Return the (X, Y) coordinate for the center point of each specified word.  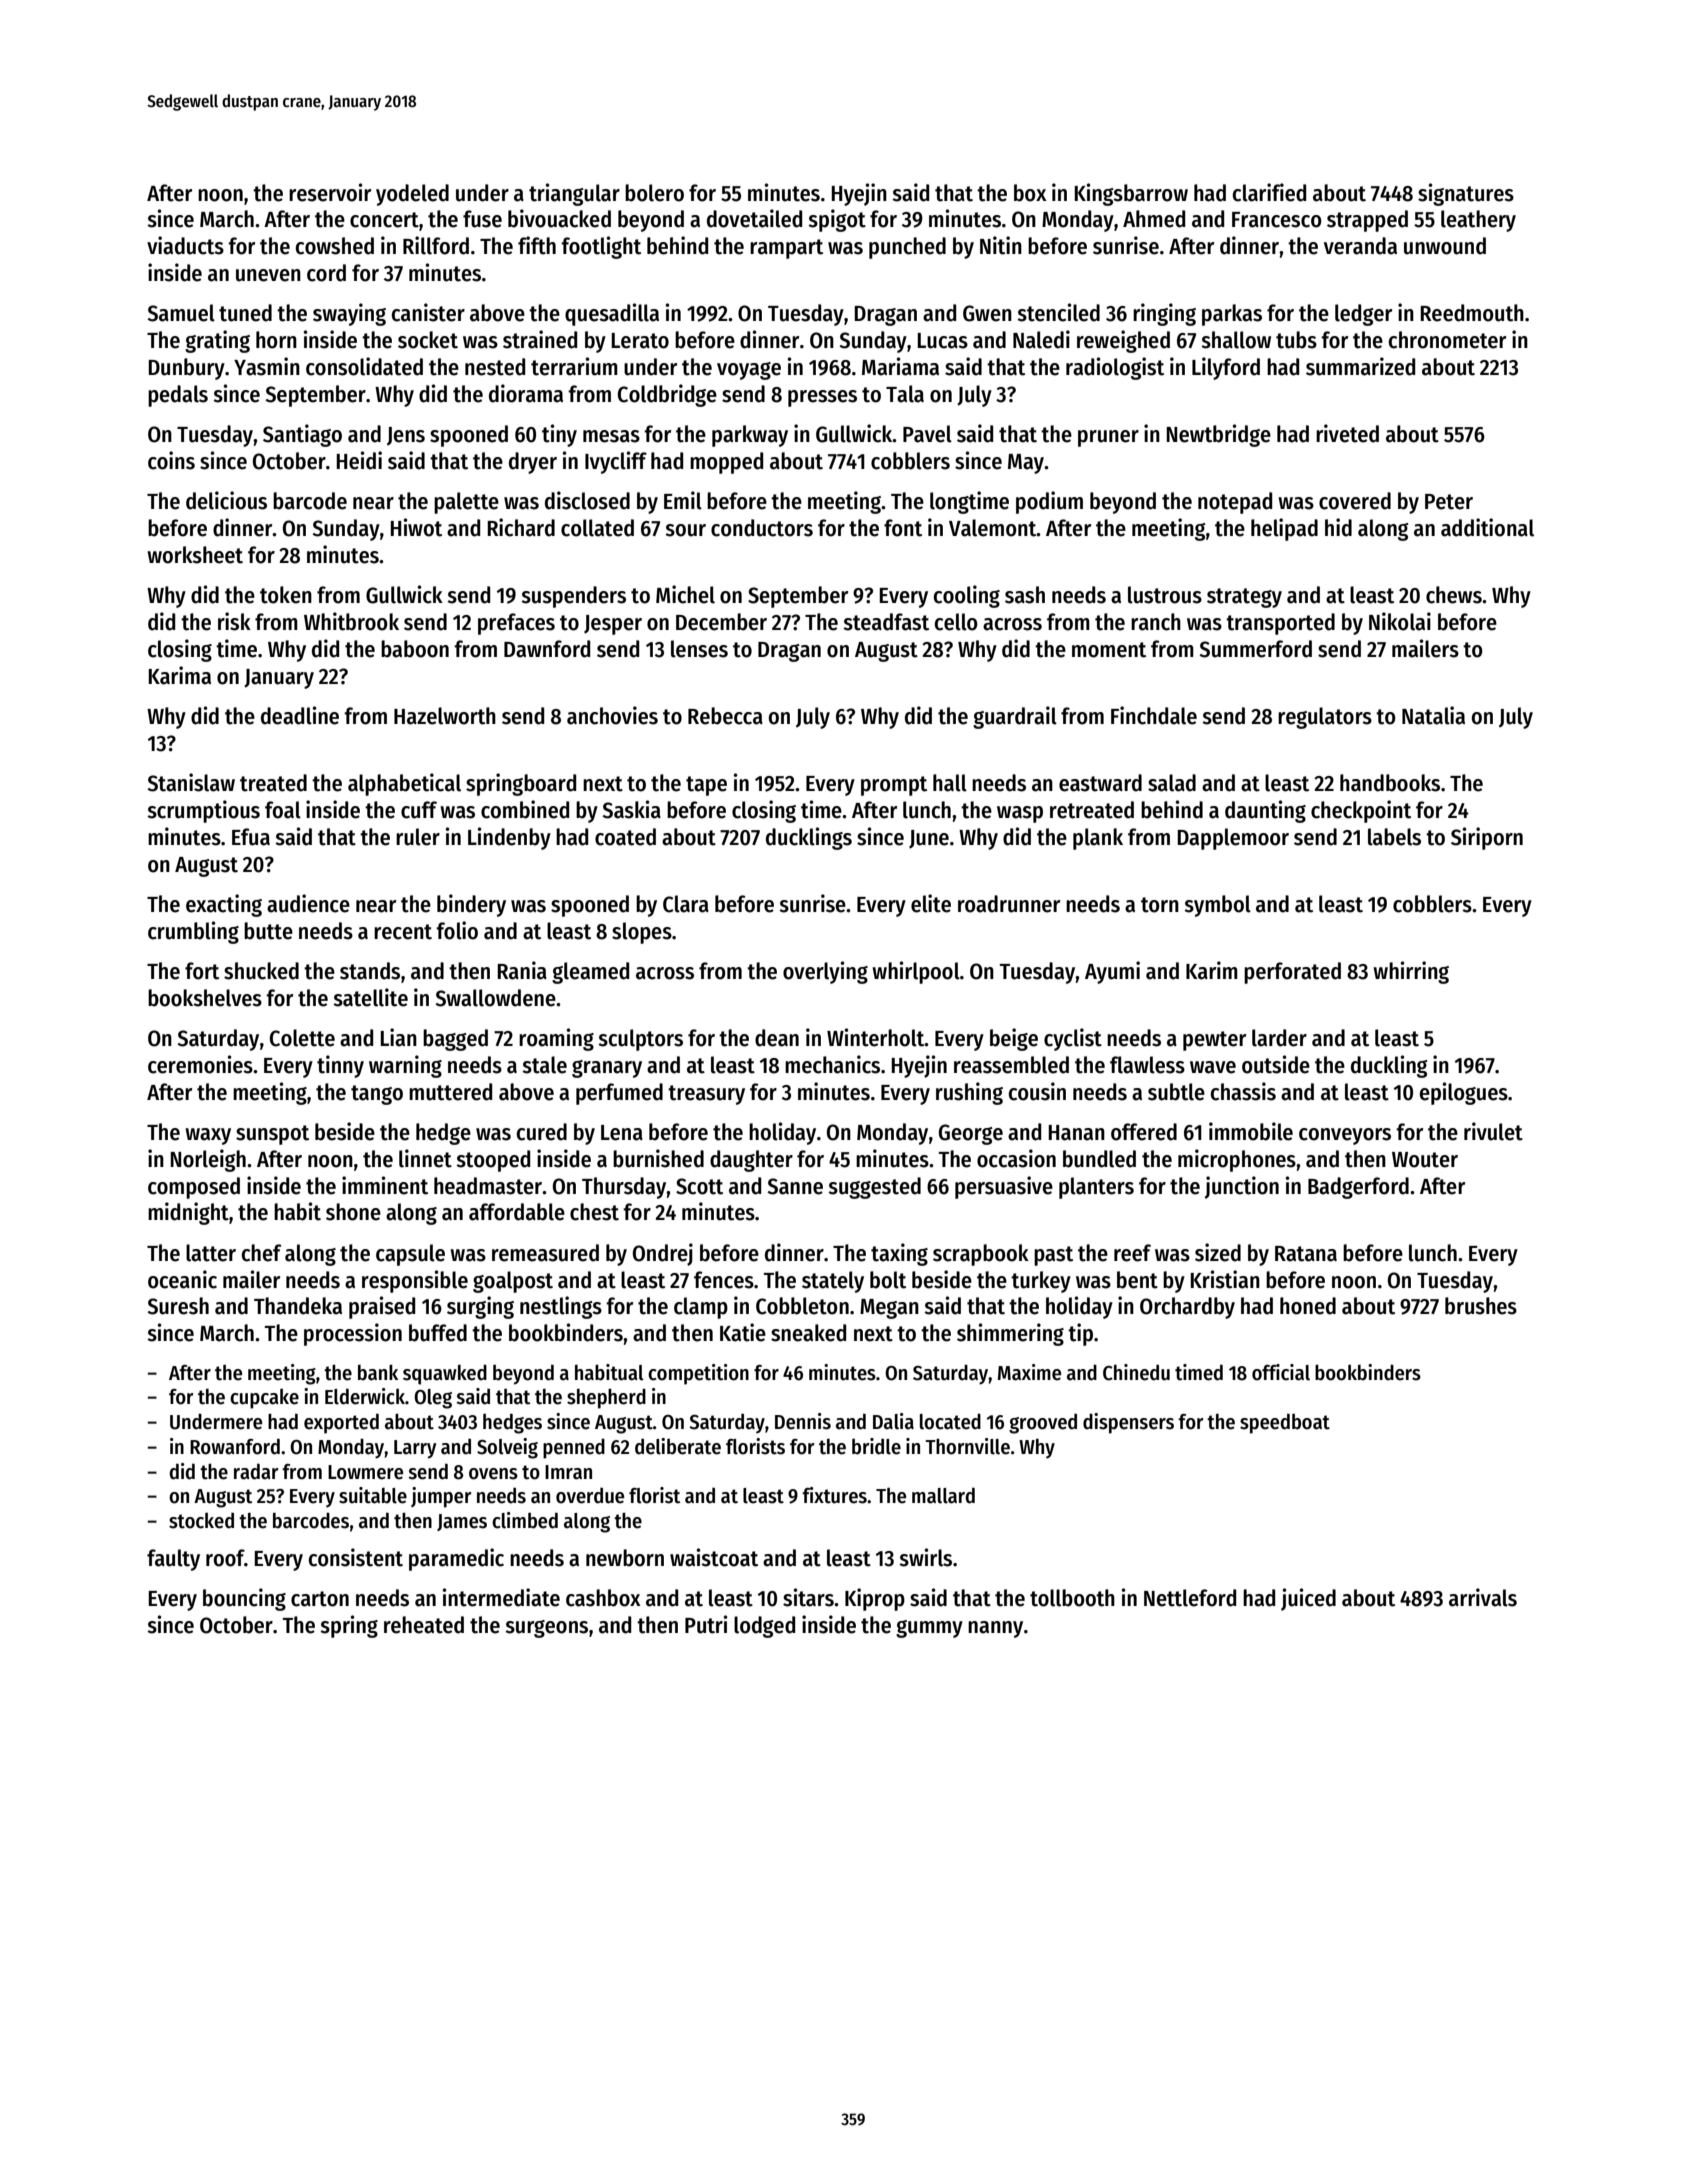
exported (341, 1423)
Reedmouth (1472, 313)
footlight (601, 247)
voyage (749, 371)
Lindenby (509, 838)
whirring (1411, 972)
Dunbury (186, 369)
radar (256, 1471)
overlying (825, 972)
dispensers (1128, 1423)
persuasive (1004, 1187)
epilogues (1464, 1093)
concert (384, 220)
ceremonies (200, 1064)
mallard (943, 1495)
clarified (1269, 192)
